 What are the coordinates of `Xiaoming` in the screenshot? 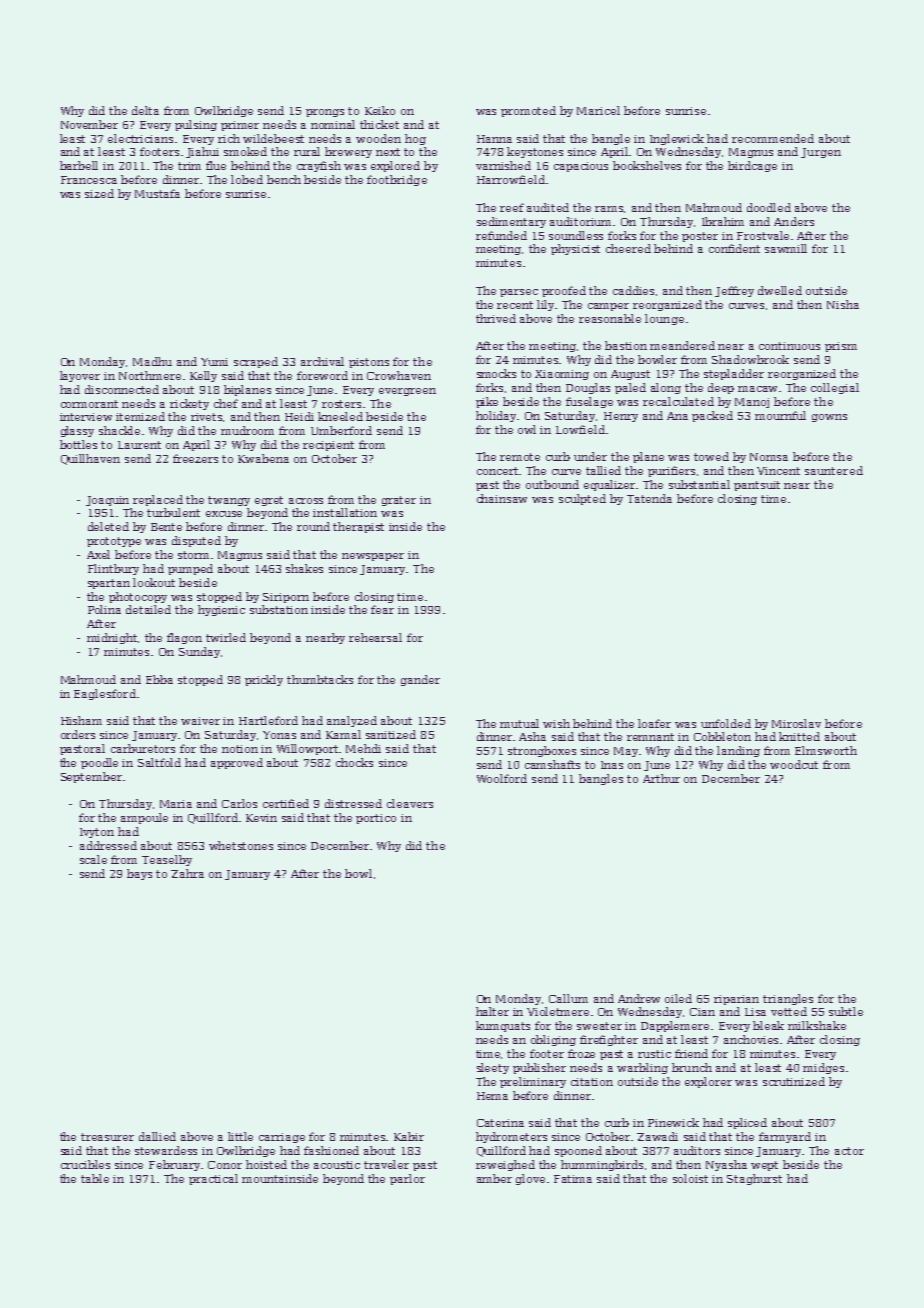 It's located at (562, 375).
